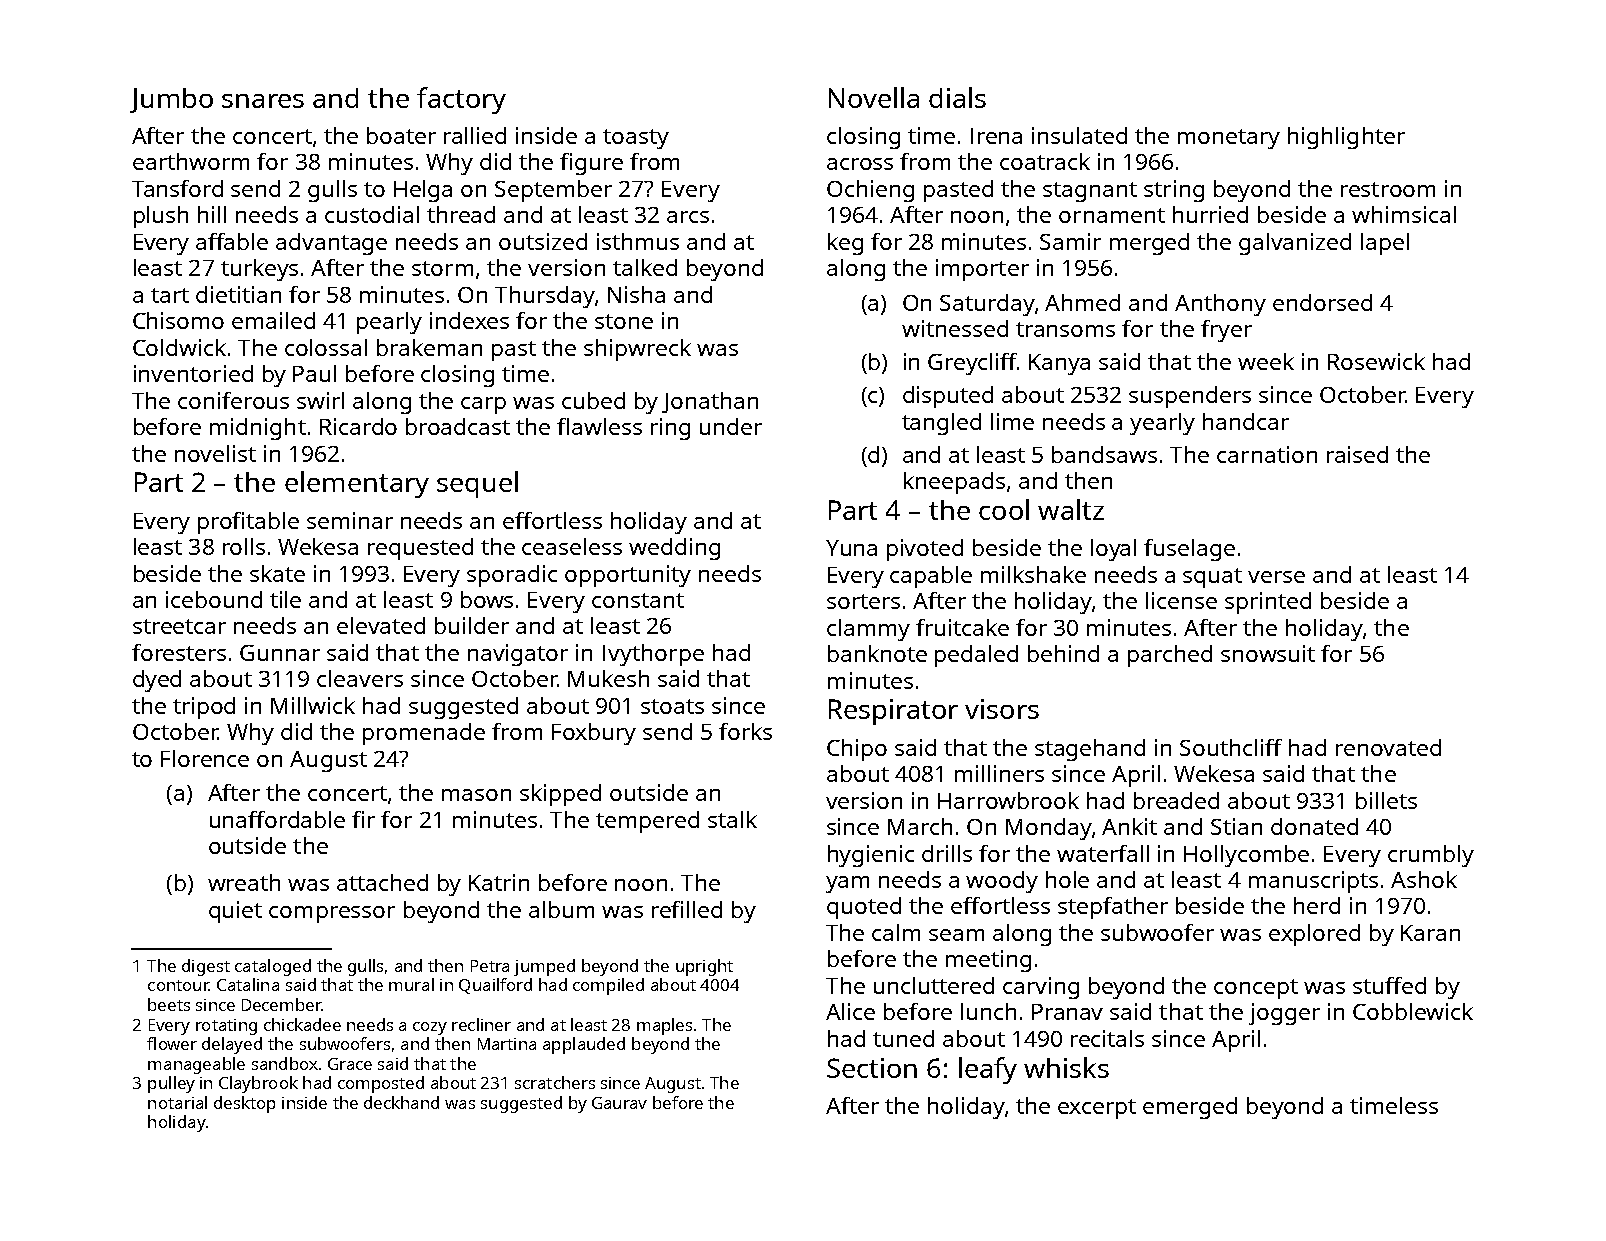 The image size is (1606, 1241). What do you see at coordinates (874, 97) in the page?
I see `Novella` at bounding box center [874, 97].
